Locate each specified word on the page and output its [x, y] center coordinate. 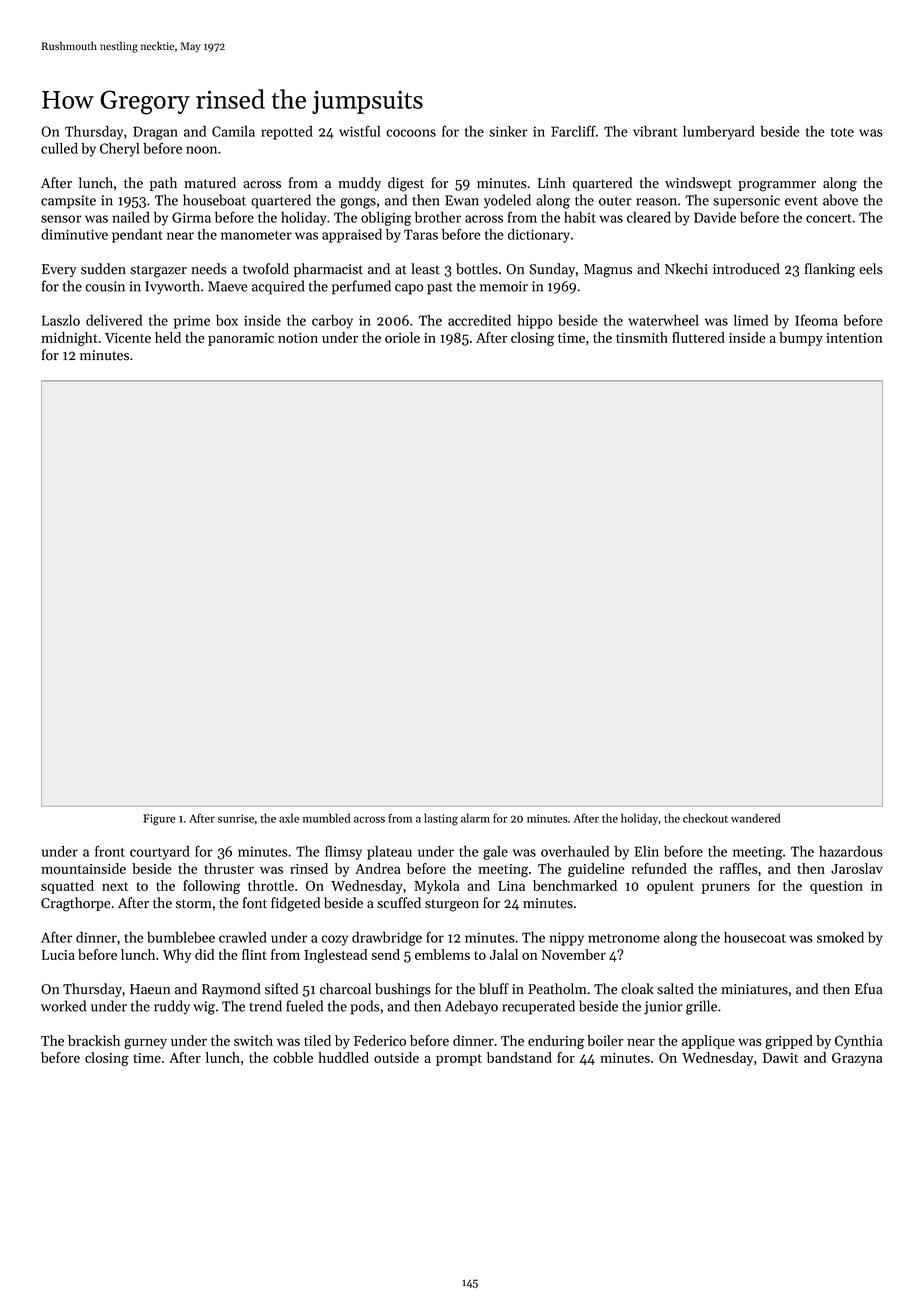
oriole [402, 337]
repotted [287, 133]
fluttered [698, 337]
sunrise [236, 818]
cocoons [411, 133]
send [385, 954]
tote [842, 132]
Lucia [58, 955]
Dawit [780, 1058]
